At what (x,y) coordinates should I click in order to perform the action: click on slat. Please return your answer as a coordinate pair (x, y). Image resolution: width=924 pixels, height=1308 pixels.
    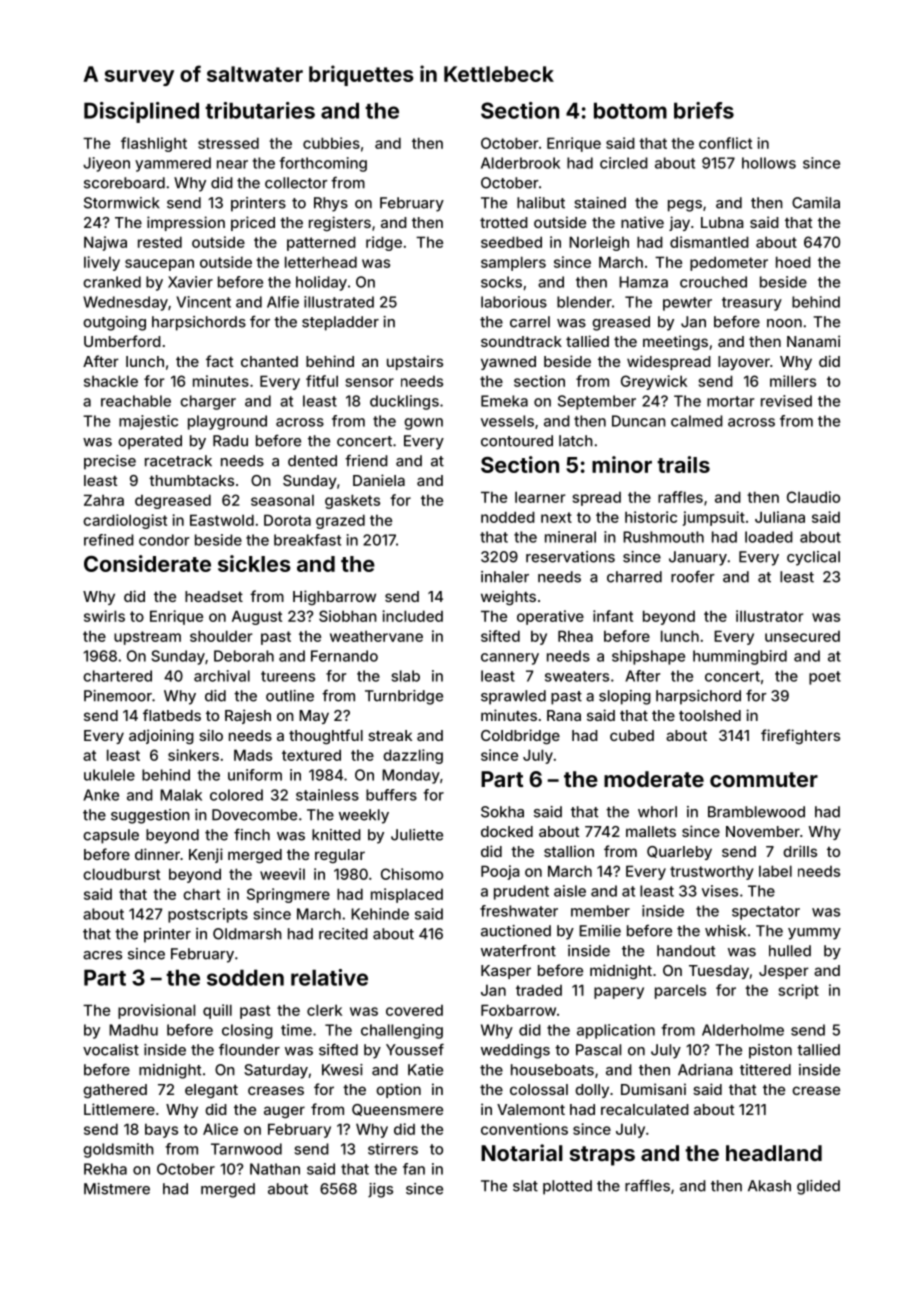
    Looking at the image, I should click on (525, 1186).
